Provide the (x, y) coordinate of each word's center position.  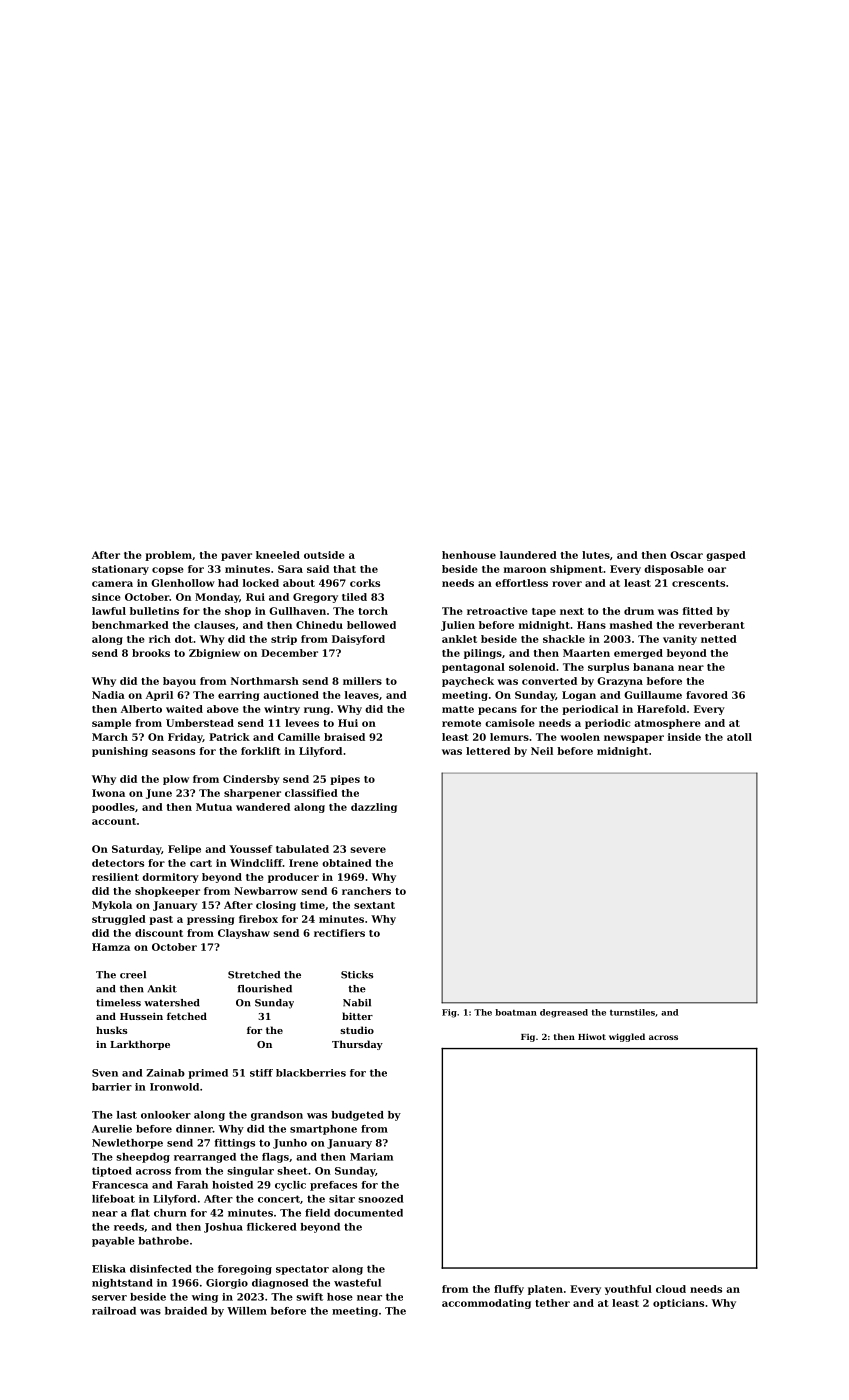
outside (324, 555)
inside (684, 737)
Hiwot (592, 1036)
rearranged (205, 1158)
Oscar (686, 555)
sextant (374, 905)
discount (159, 933)
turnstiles (632, 1012)
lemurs (509, 737)
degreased (564, 1013)
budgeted (357, 1116)
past (161, 920)
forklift (261, 751)
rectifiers (339, 933)
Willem (247, 1311)
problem (168, 556)
